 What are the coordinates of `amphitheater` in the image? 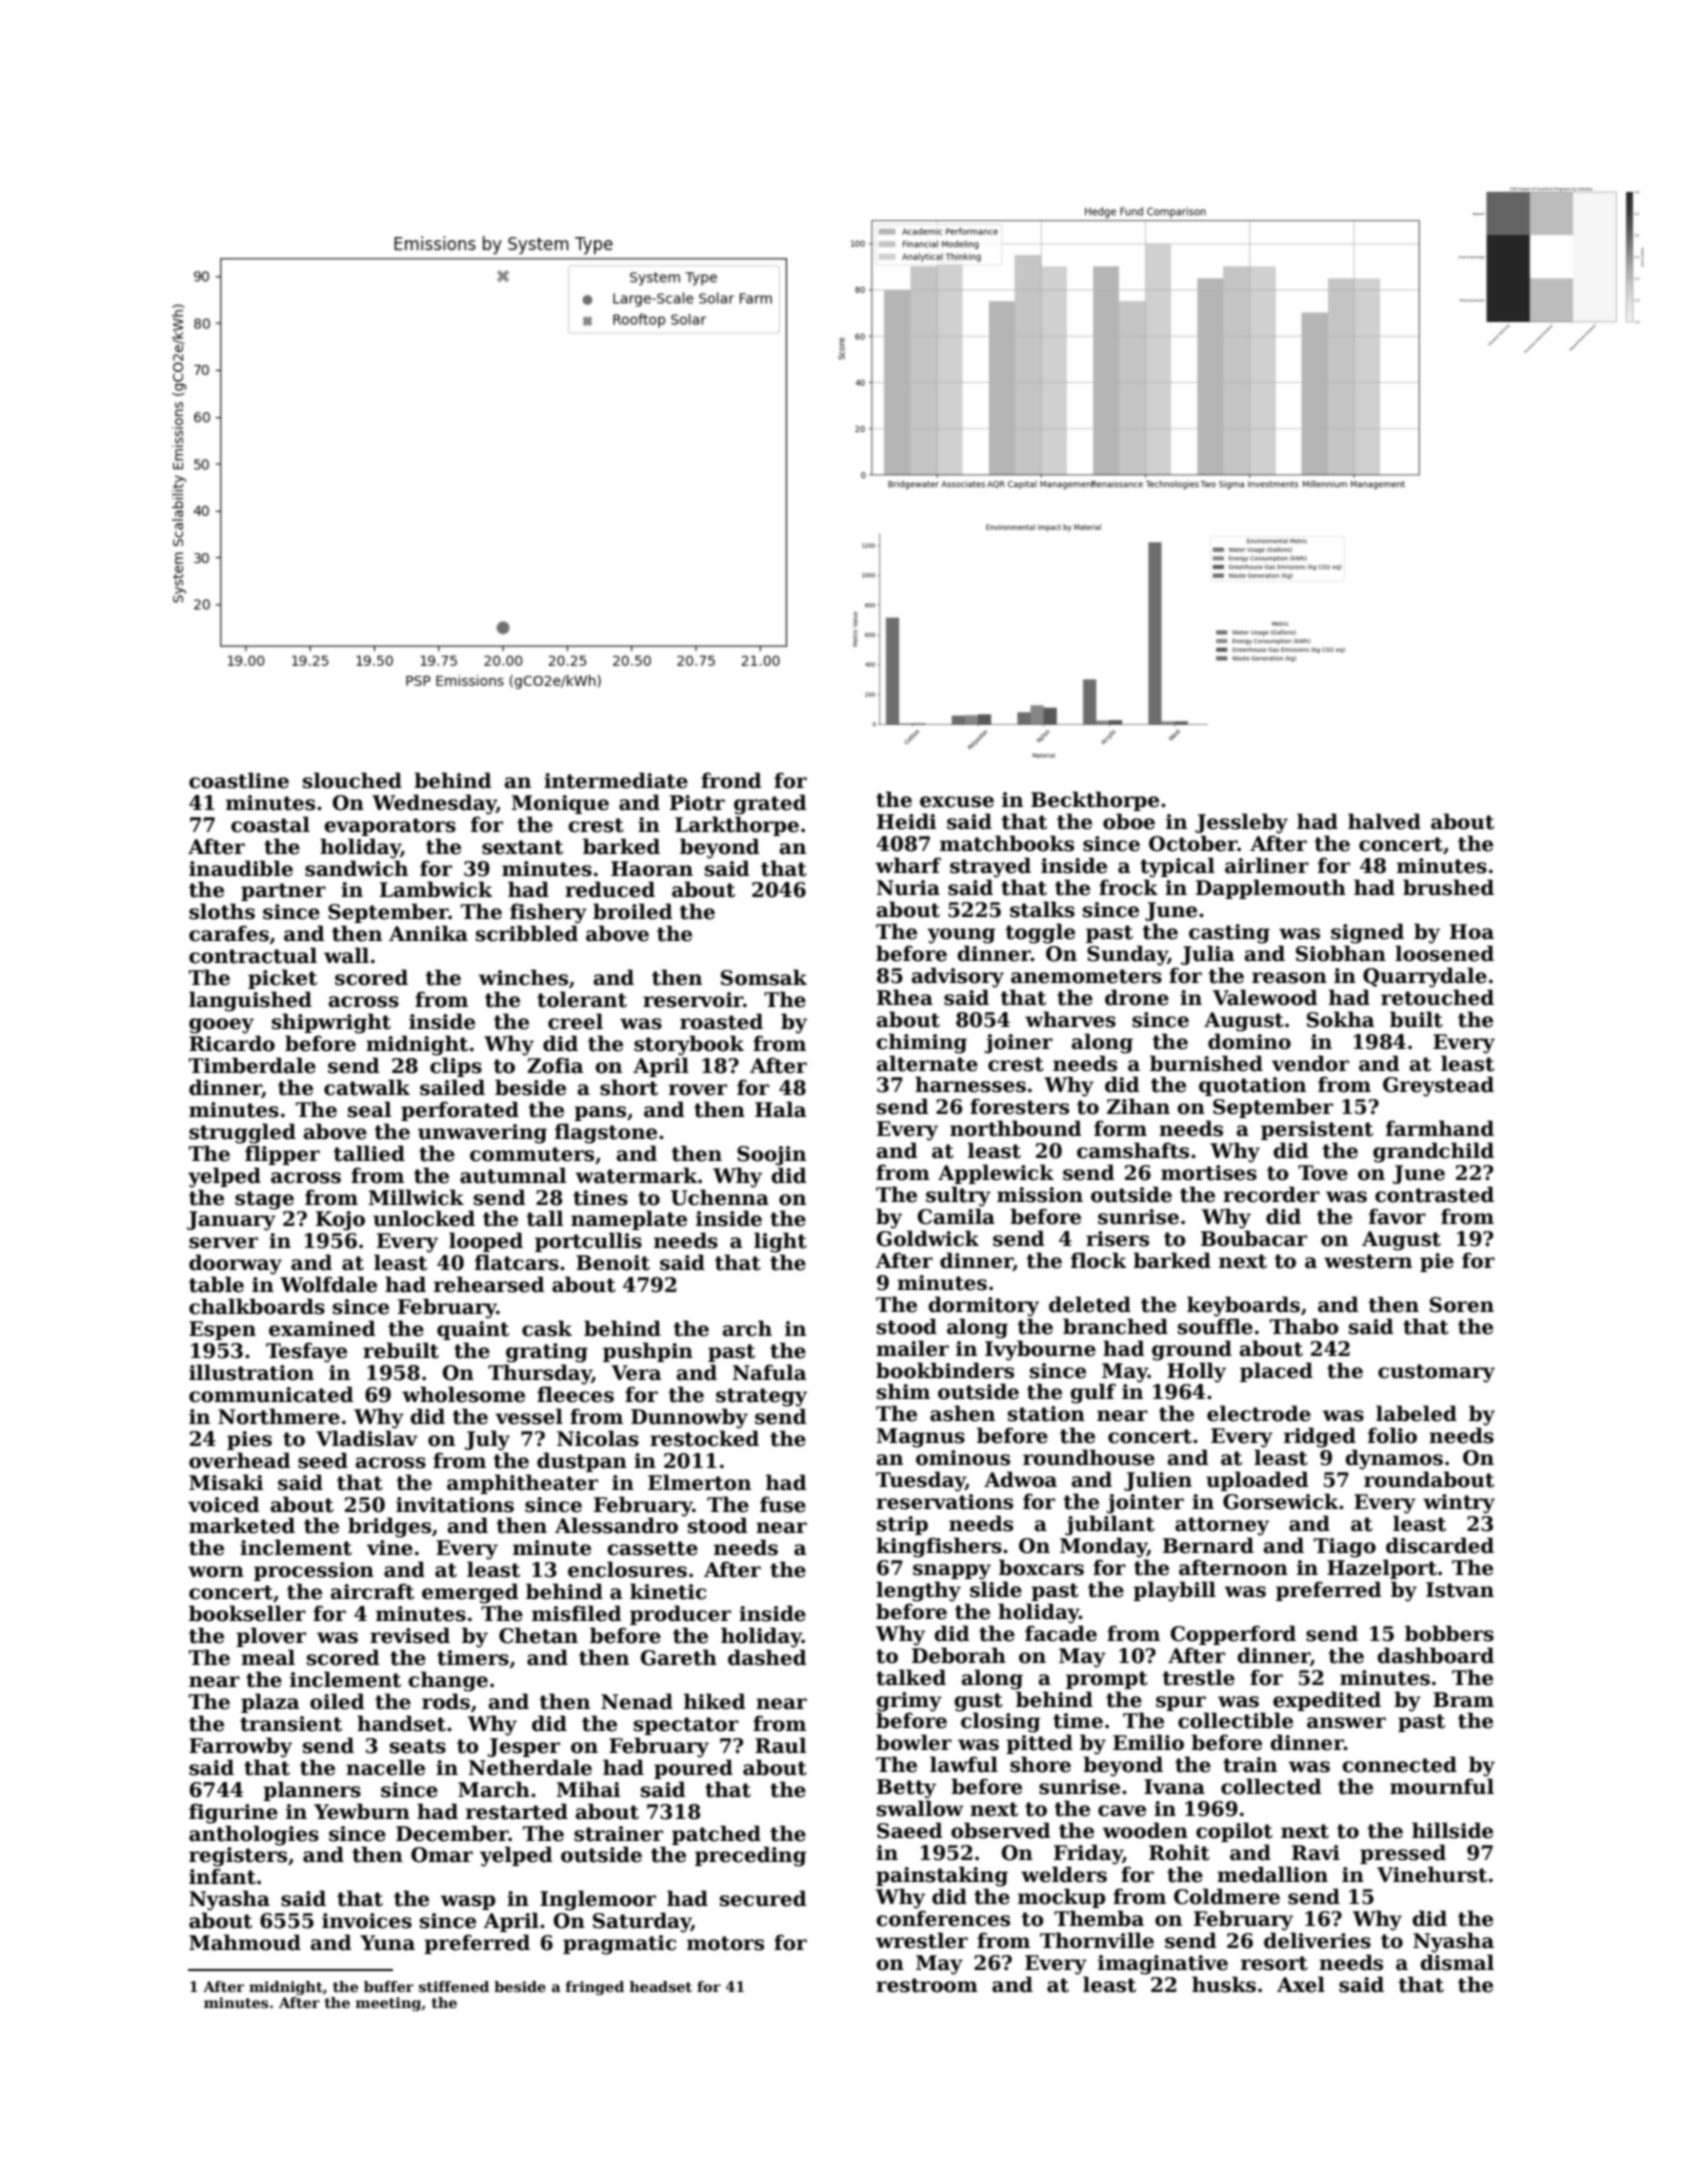 It's located at (522, 1484).
